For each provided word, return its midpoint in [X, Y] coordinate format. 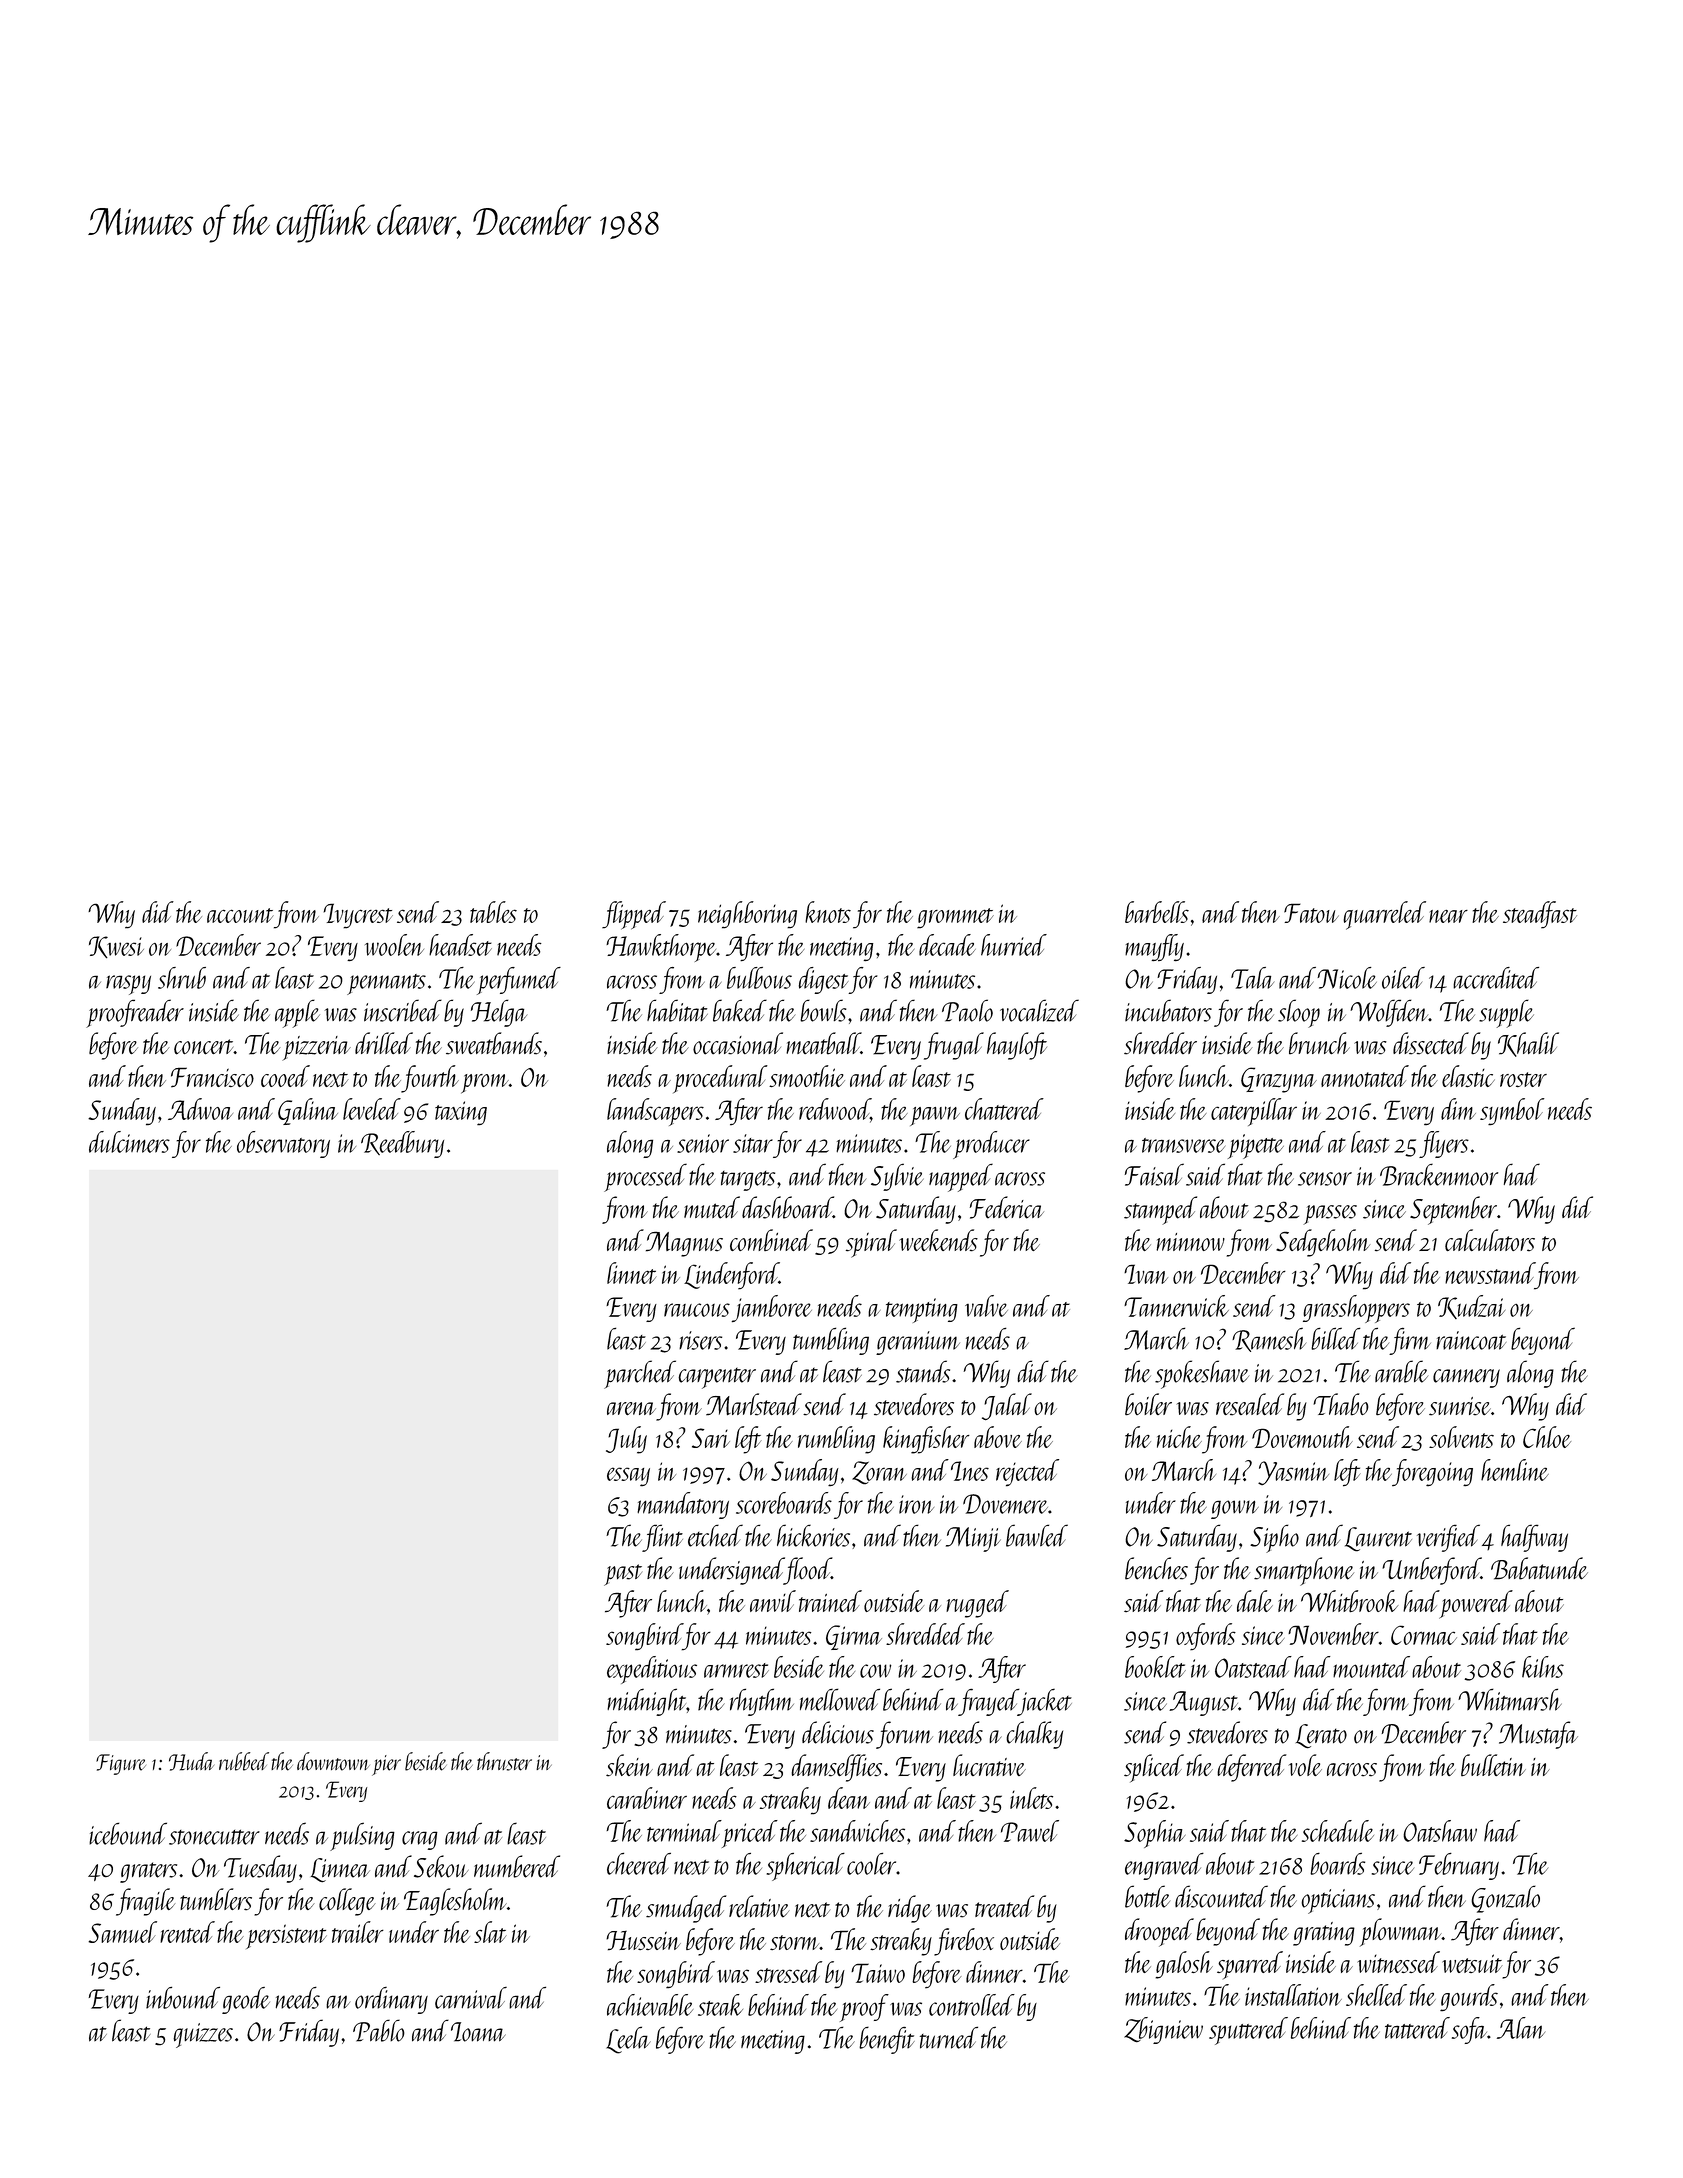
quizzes [203, 2035]
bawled [1037, 1535]
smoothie [807, 1076]
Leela [628, 2040]
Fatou [1311, 913]
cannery [1466, 1378]
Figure [121, 1764]
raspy [128, 985]
